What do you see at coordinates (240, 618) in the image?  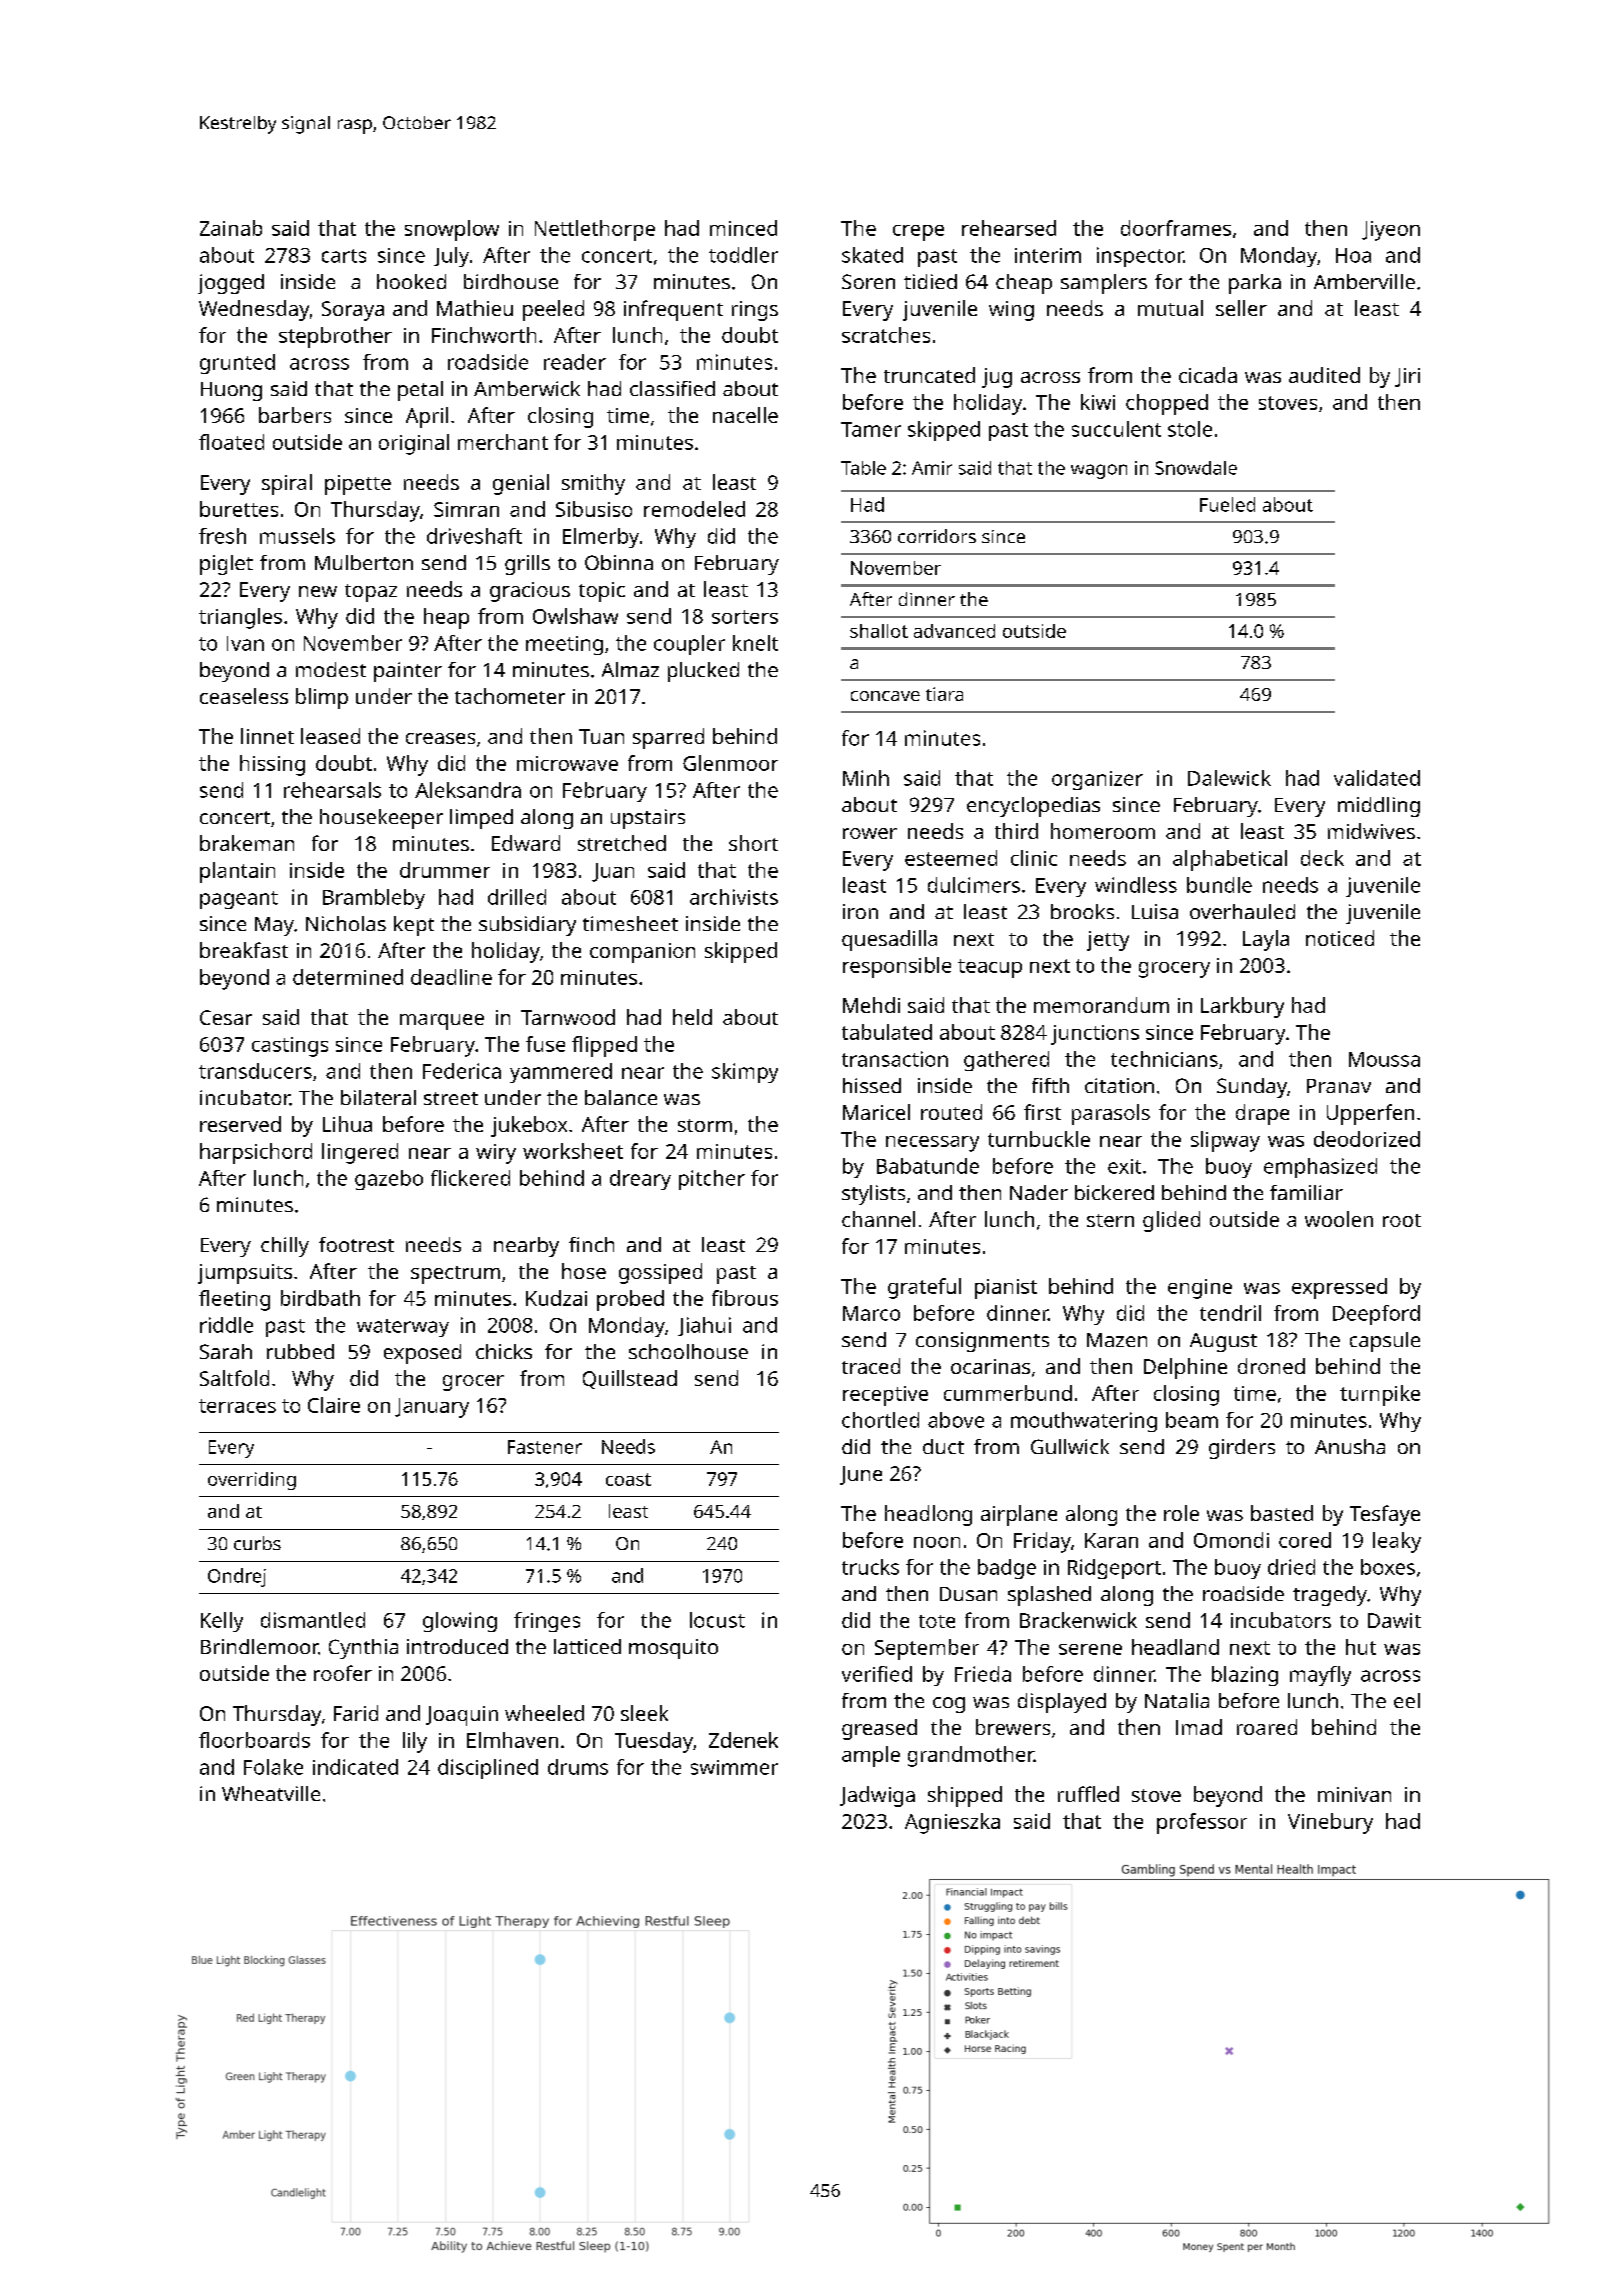 I see `triangles` at bounding box center [240, 618].
